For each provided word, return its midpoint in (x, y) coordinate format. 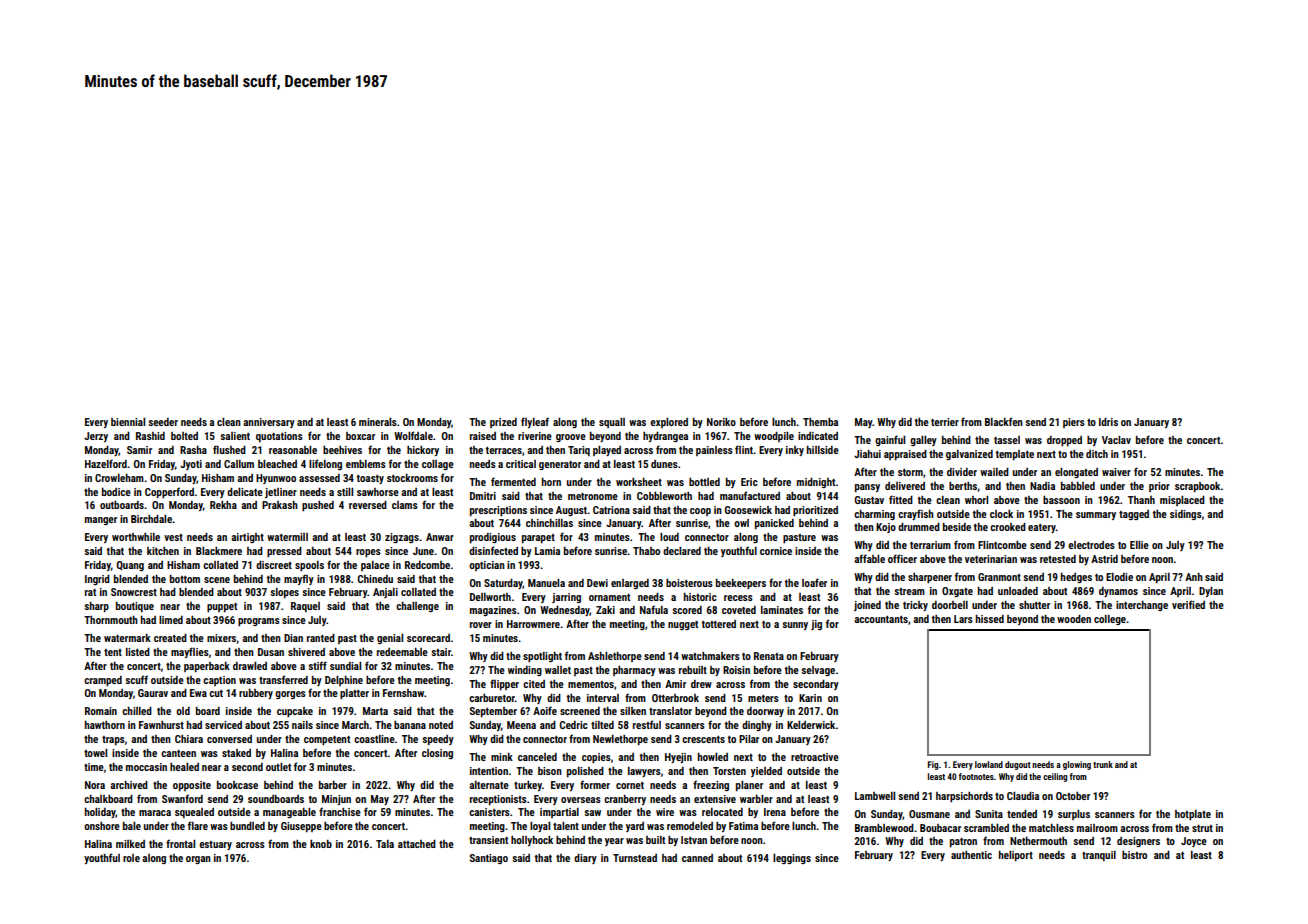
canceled (537, 757)
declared (682, 551)
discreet (274, 565)
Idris (1108, 422)
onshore (102, 826)
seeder (163, 422)
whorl (976, 500)
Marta (375, 711)
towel (95, 753)
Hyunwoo (276, 479)
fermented (513, 481)
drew (701, 684)
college (1110, 620)
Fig (933, 765)
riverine (535, 436)
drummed (919, 527)
